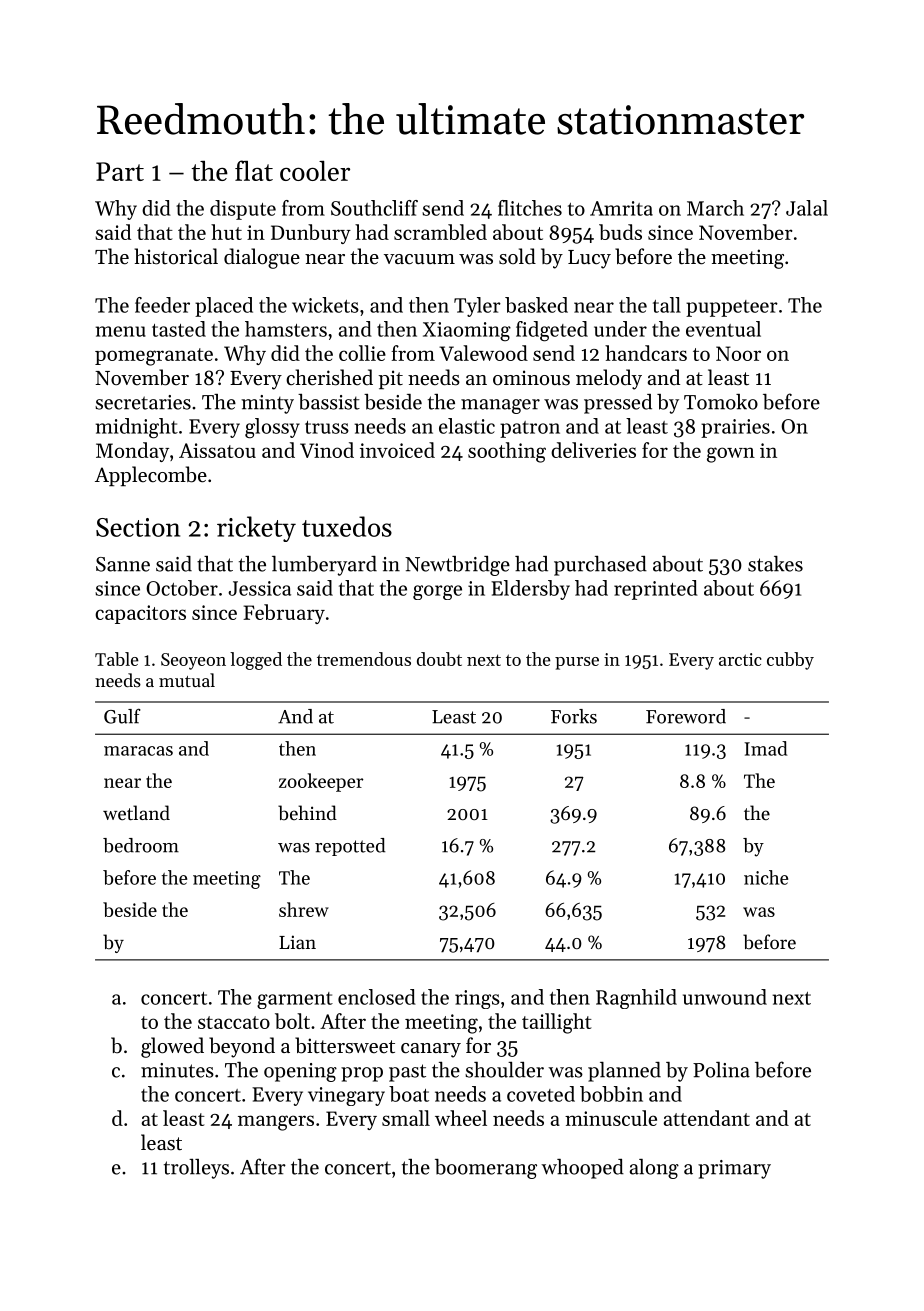 This screenshot has width=924, height=1311. I want to click on Imad, so click(765, 748).
